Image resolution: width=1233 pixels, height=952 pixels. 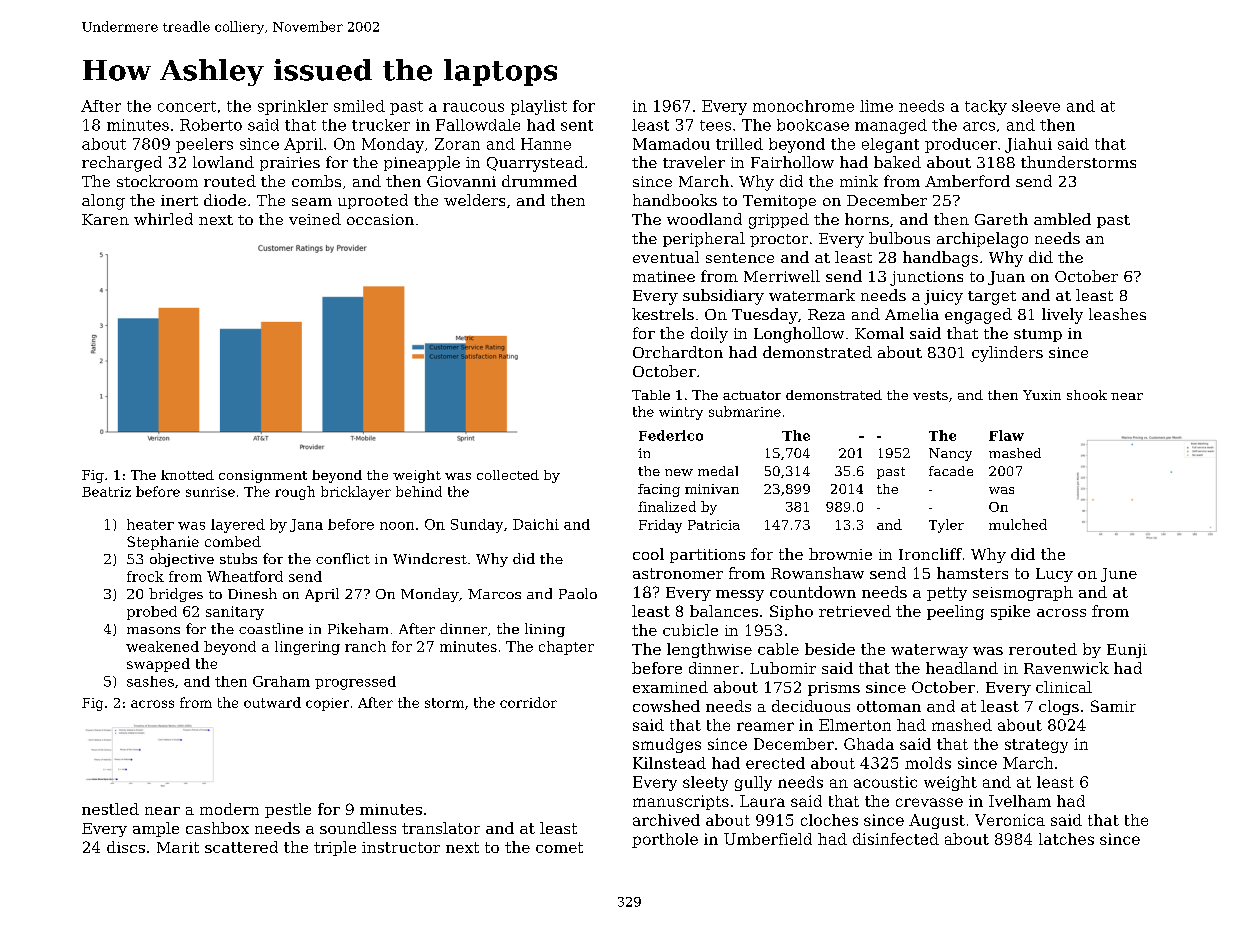 I want to click on waterway, so click(x=929, y=651).
